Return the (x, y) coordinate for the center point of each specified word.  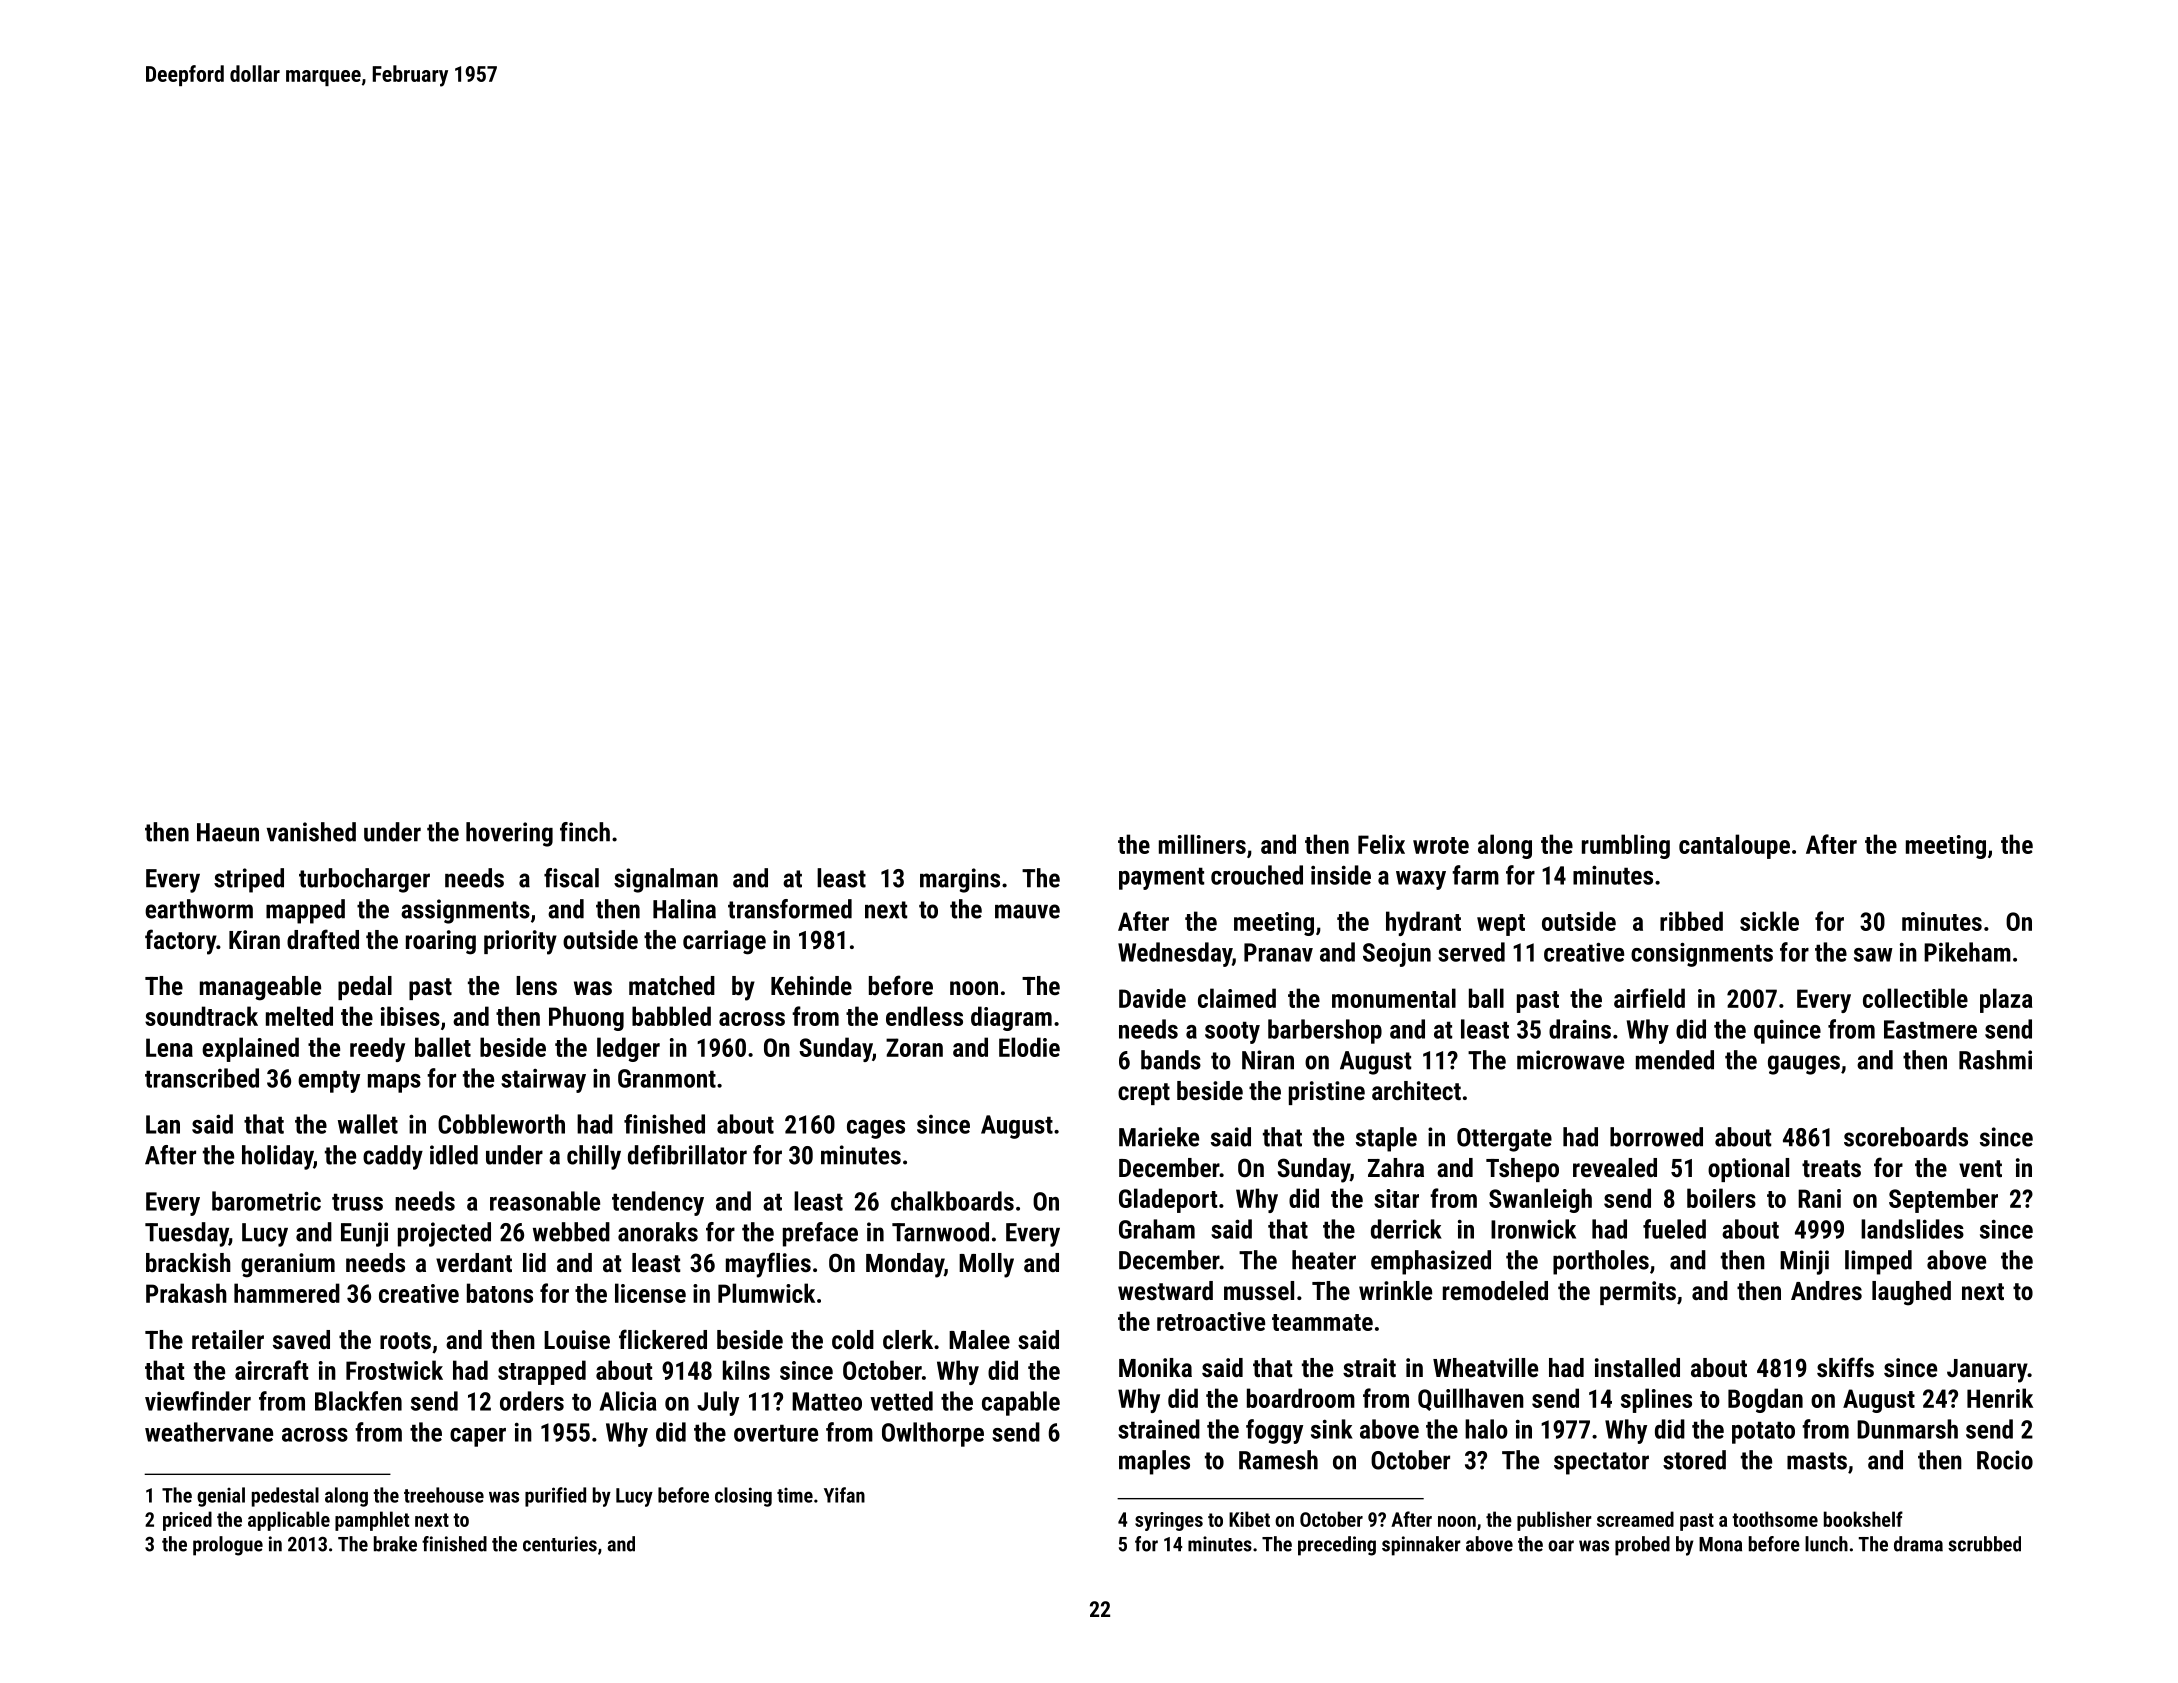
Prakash (186, 1293)
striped (249, 880)
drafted (323, 939)
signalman (666, 880)
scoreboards (1906, 1137)
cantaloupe (1734, 846)
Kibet (1249, 1519)
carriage (724, 942)
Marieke (1159, 1137)
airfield (1649, 998)
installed (1637, 1367)
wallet (368, 1124)
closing (743, 1497)
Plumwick (766, 1293)
